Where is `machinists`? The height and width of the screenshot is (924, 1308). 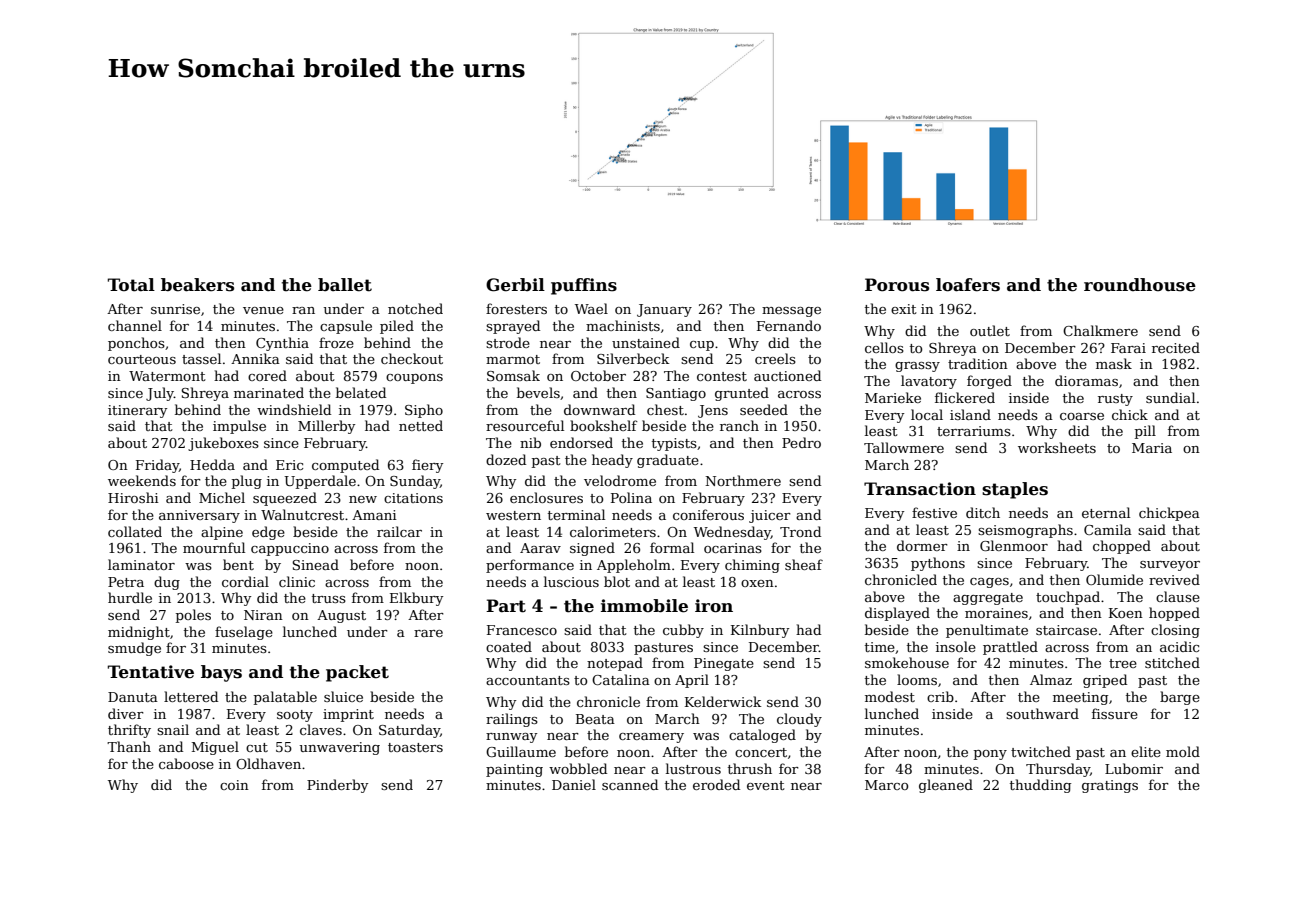 machinists is located at coordinates (623, 325).
